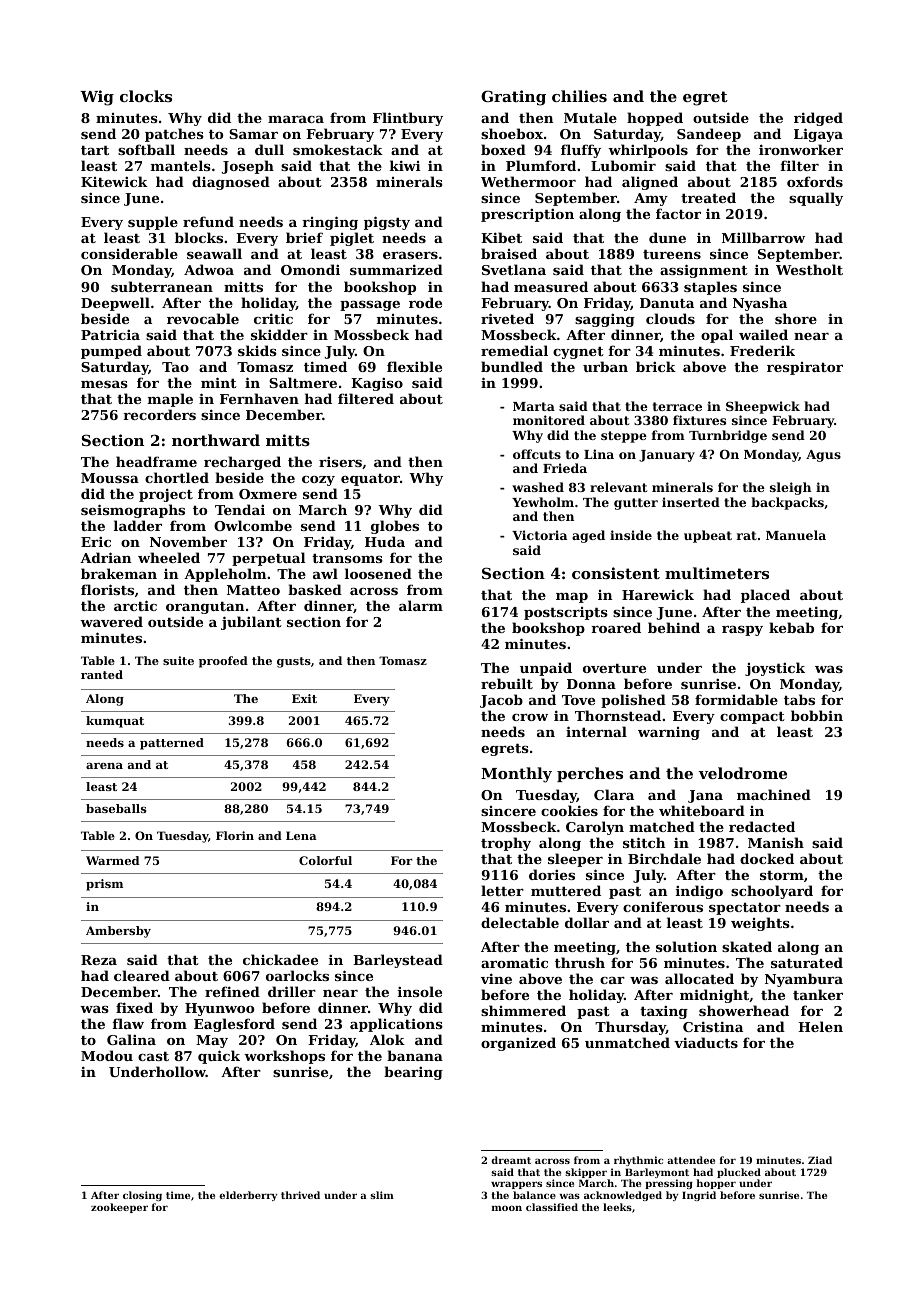 The height and width of the document is (1308, 924). Describe the element at coordinates (663, 906) in the document. I see `coniferous` at that location.
